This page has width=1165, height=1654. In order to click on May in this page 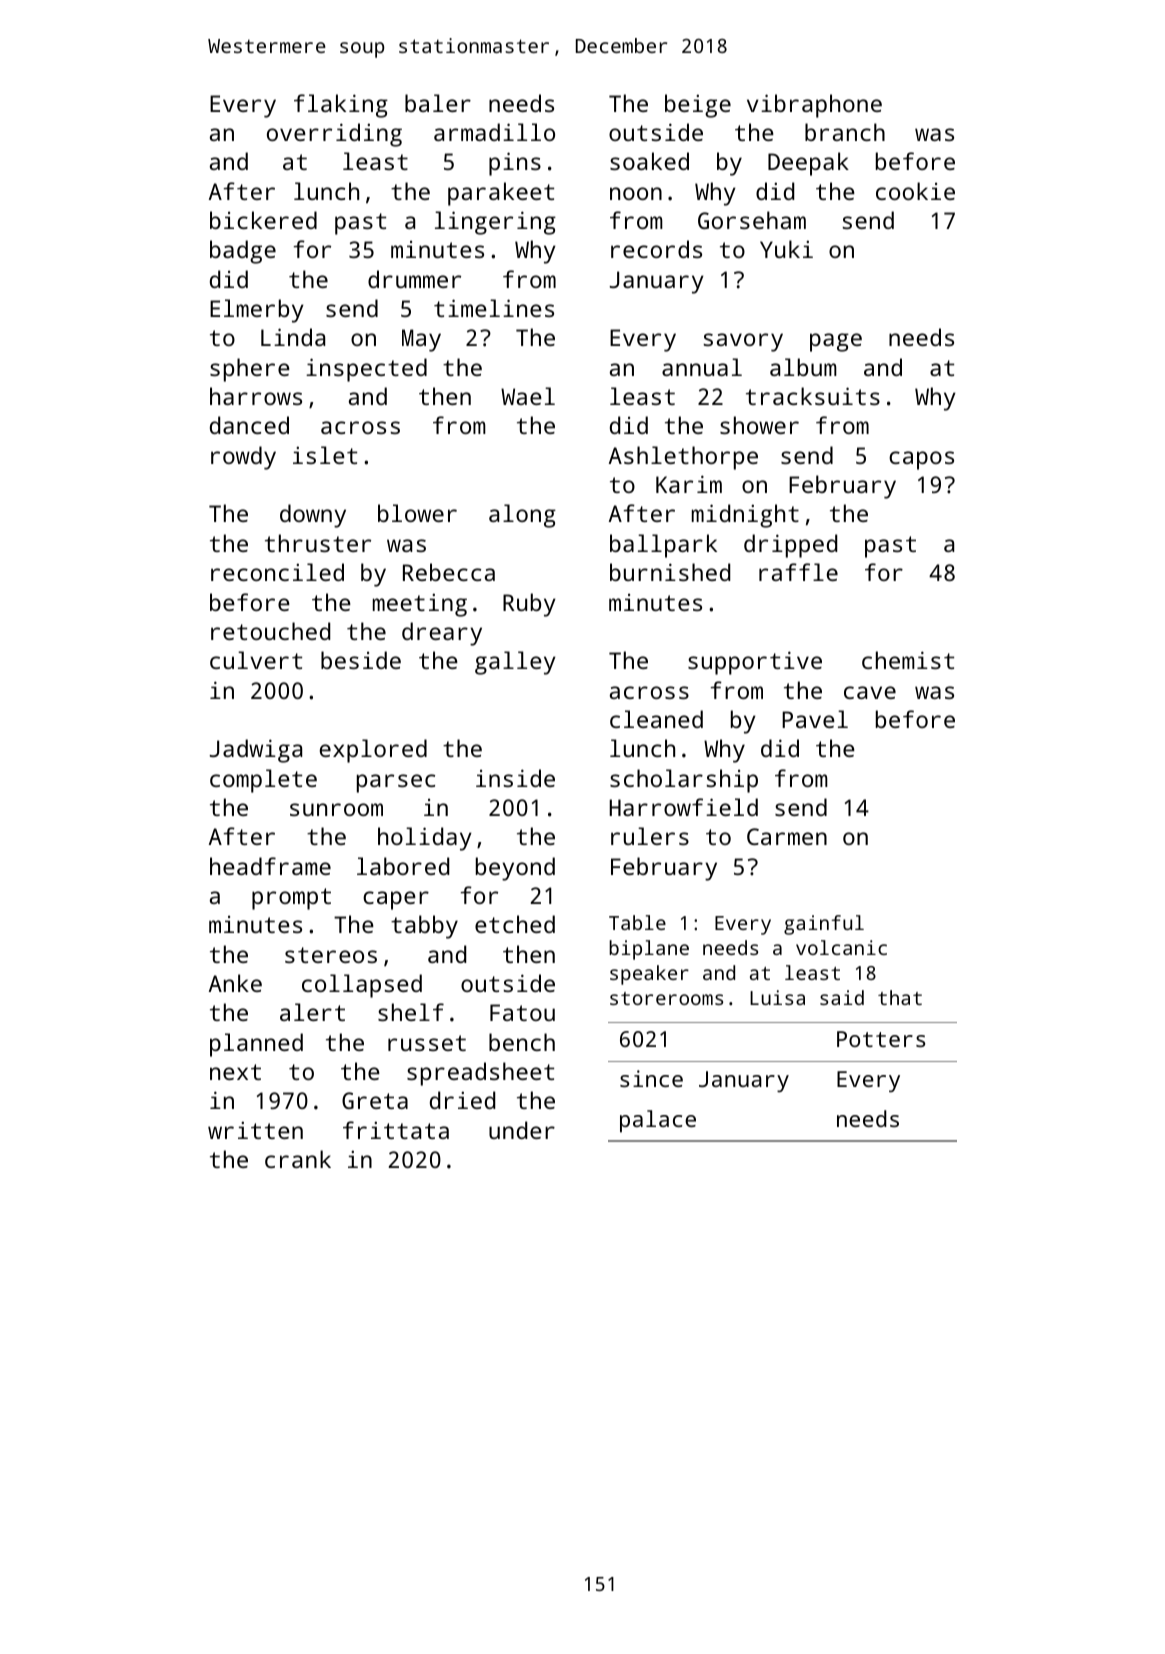, I will do `click(421, 340)`.
